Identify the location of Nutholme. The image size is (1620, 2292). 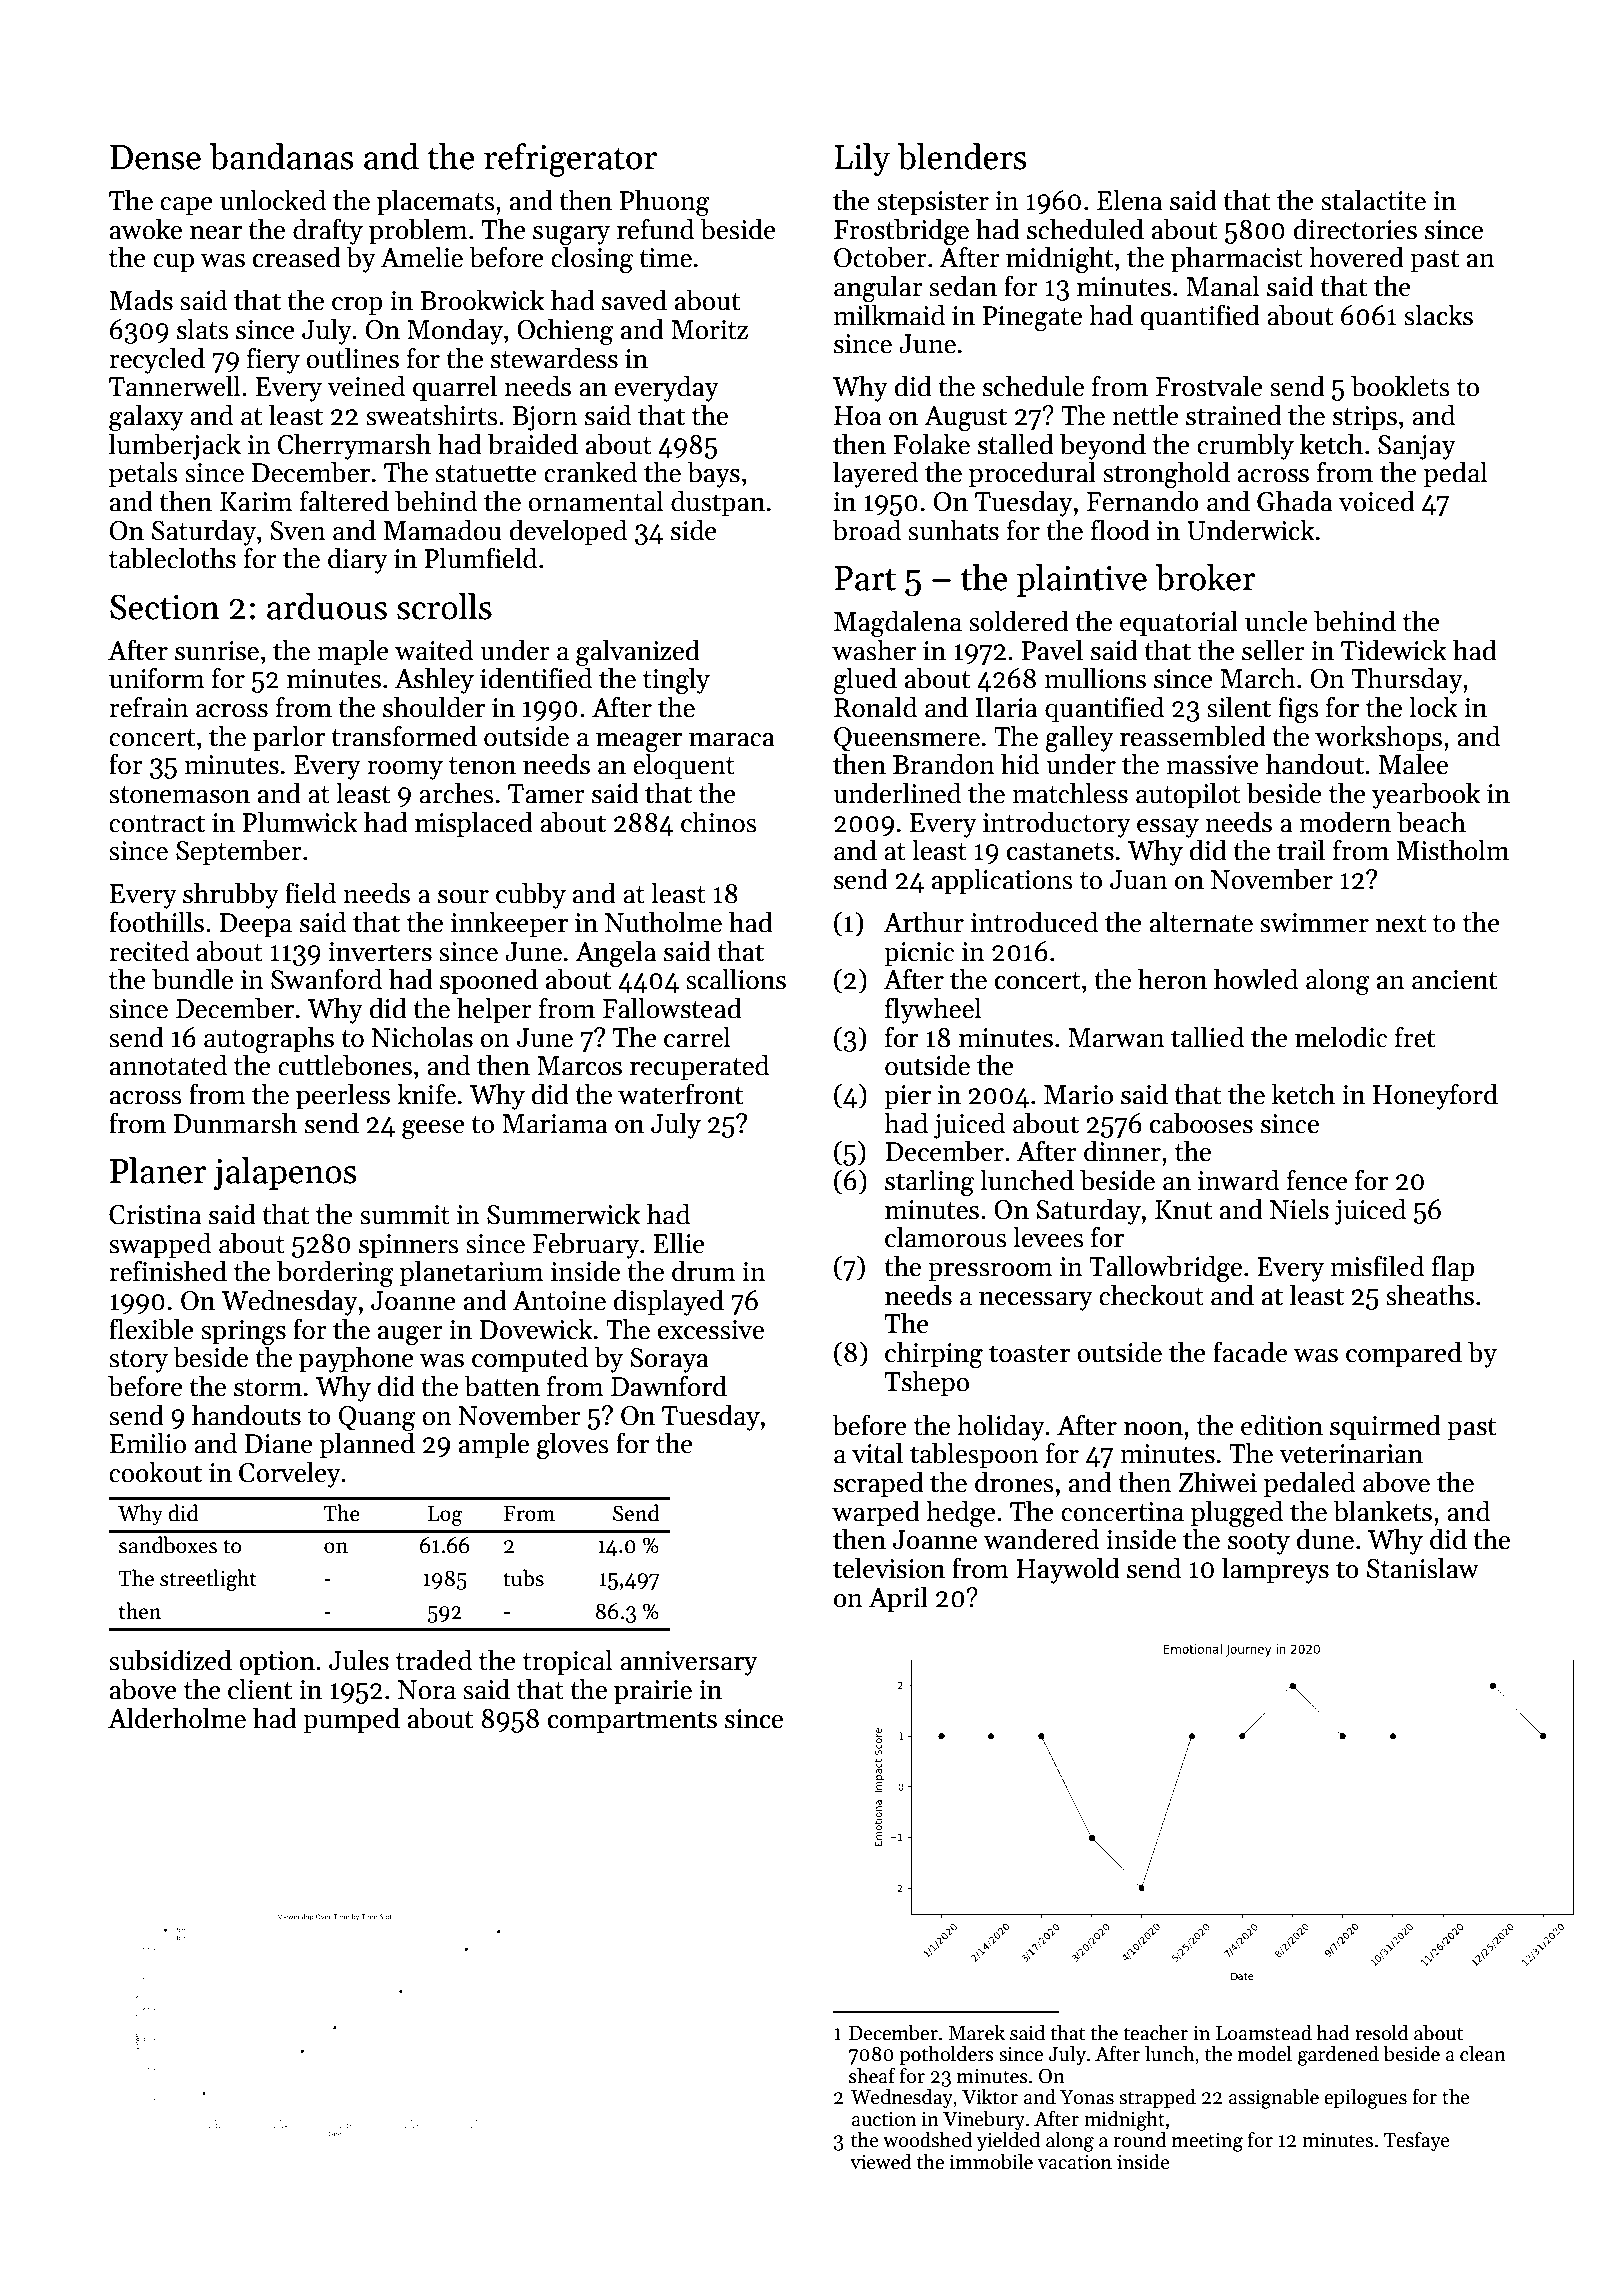
(663, 922).
